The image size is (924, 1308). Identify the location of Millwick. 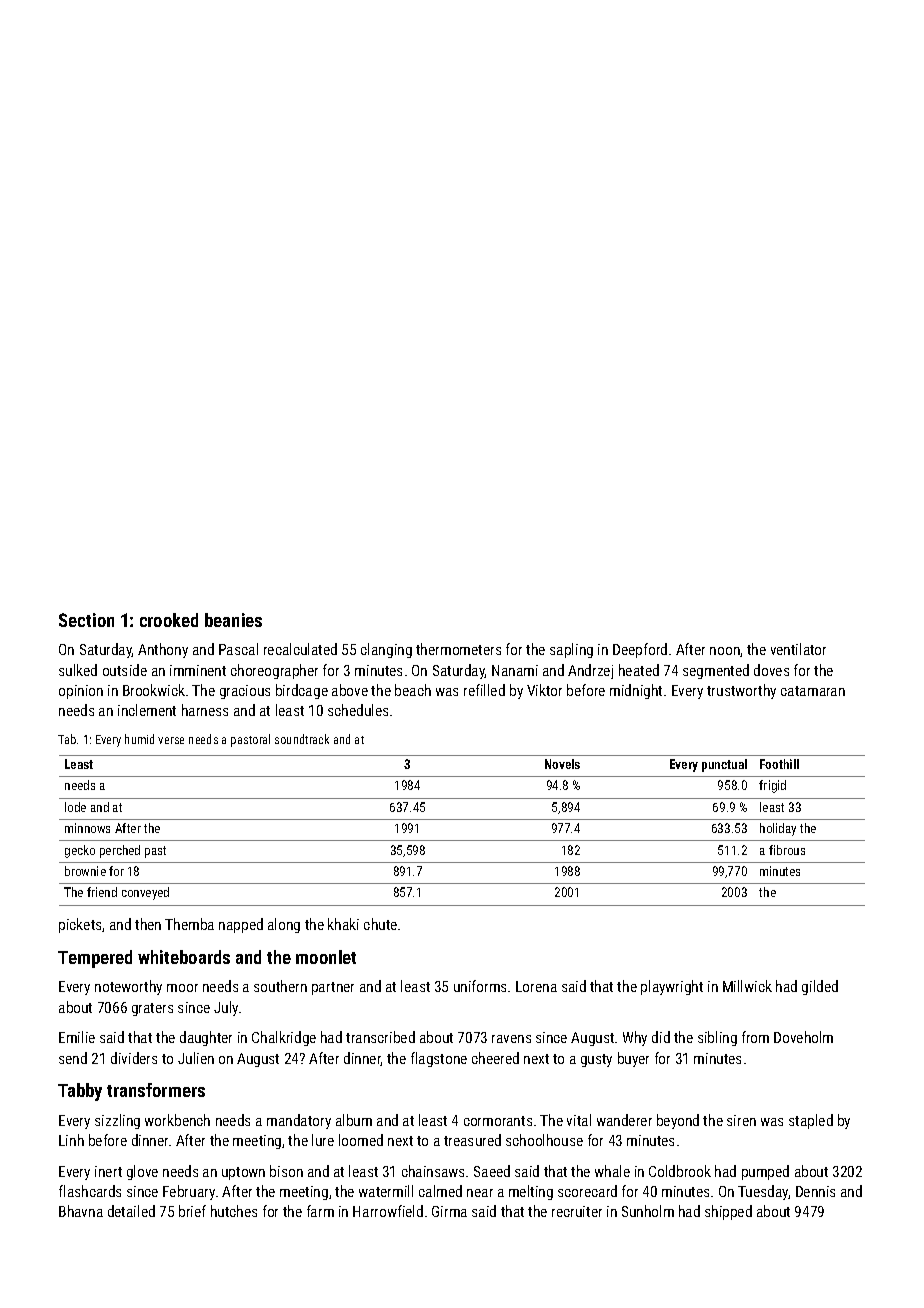
(747, 986).
